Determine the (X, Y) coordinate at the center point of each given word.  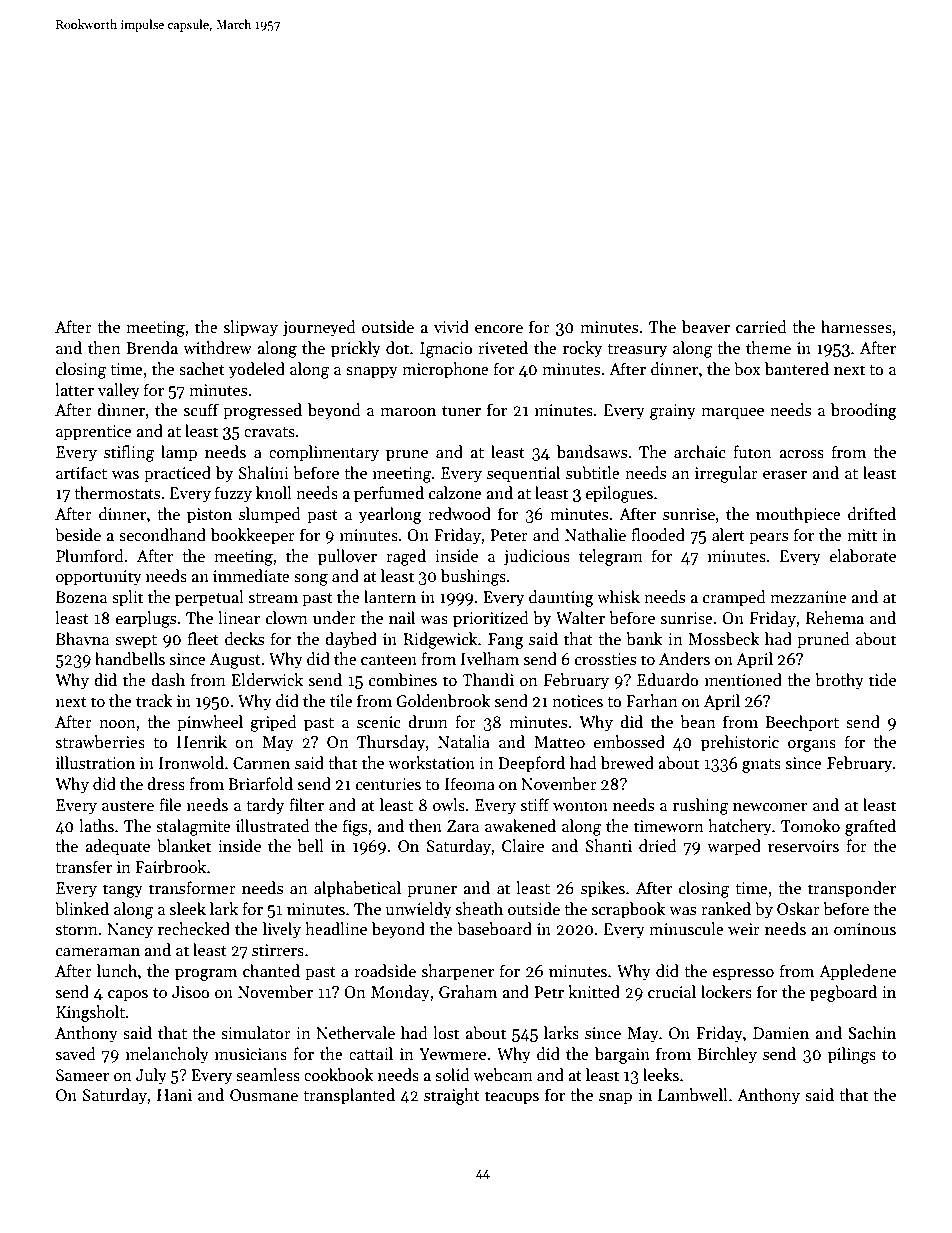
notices (577, 701)
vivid (451, 326)
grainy (673, 412)
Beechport (802, 723)
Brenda (152, 347)
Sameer (82, 1075)
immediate (251, 575)
